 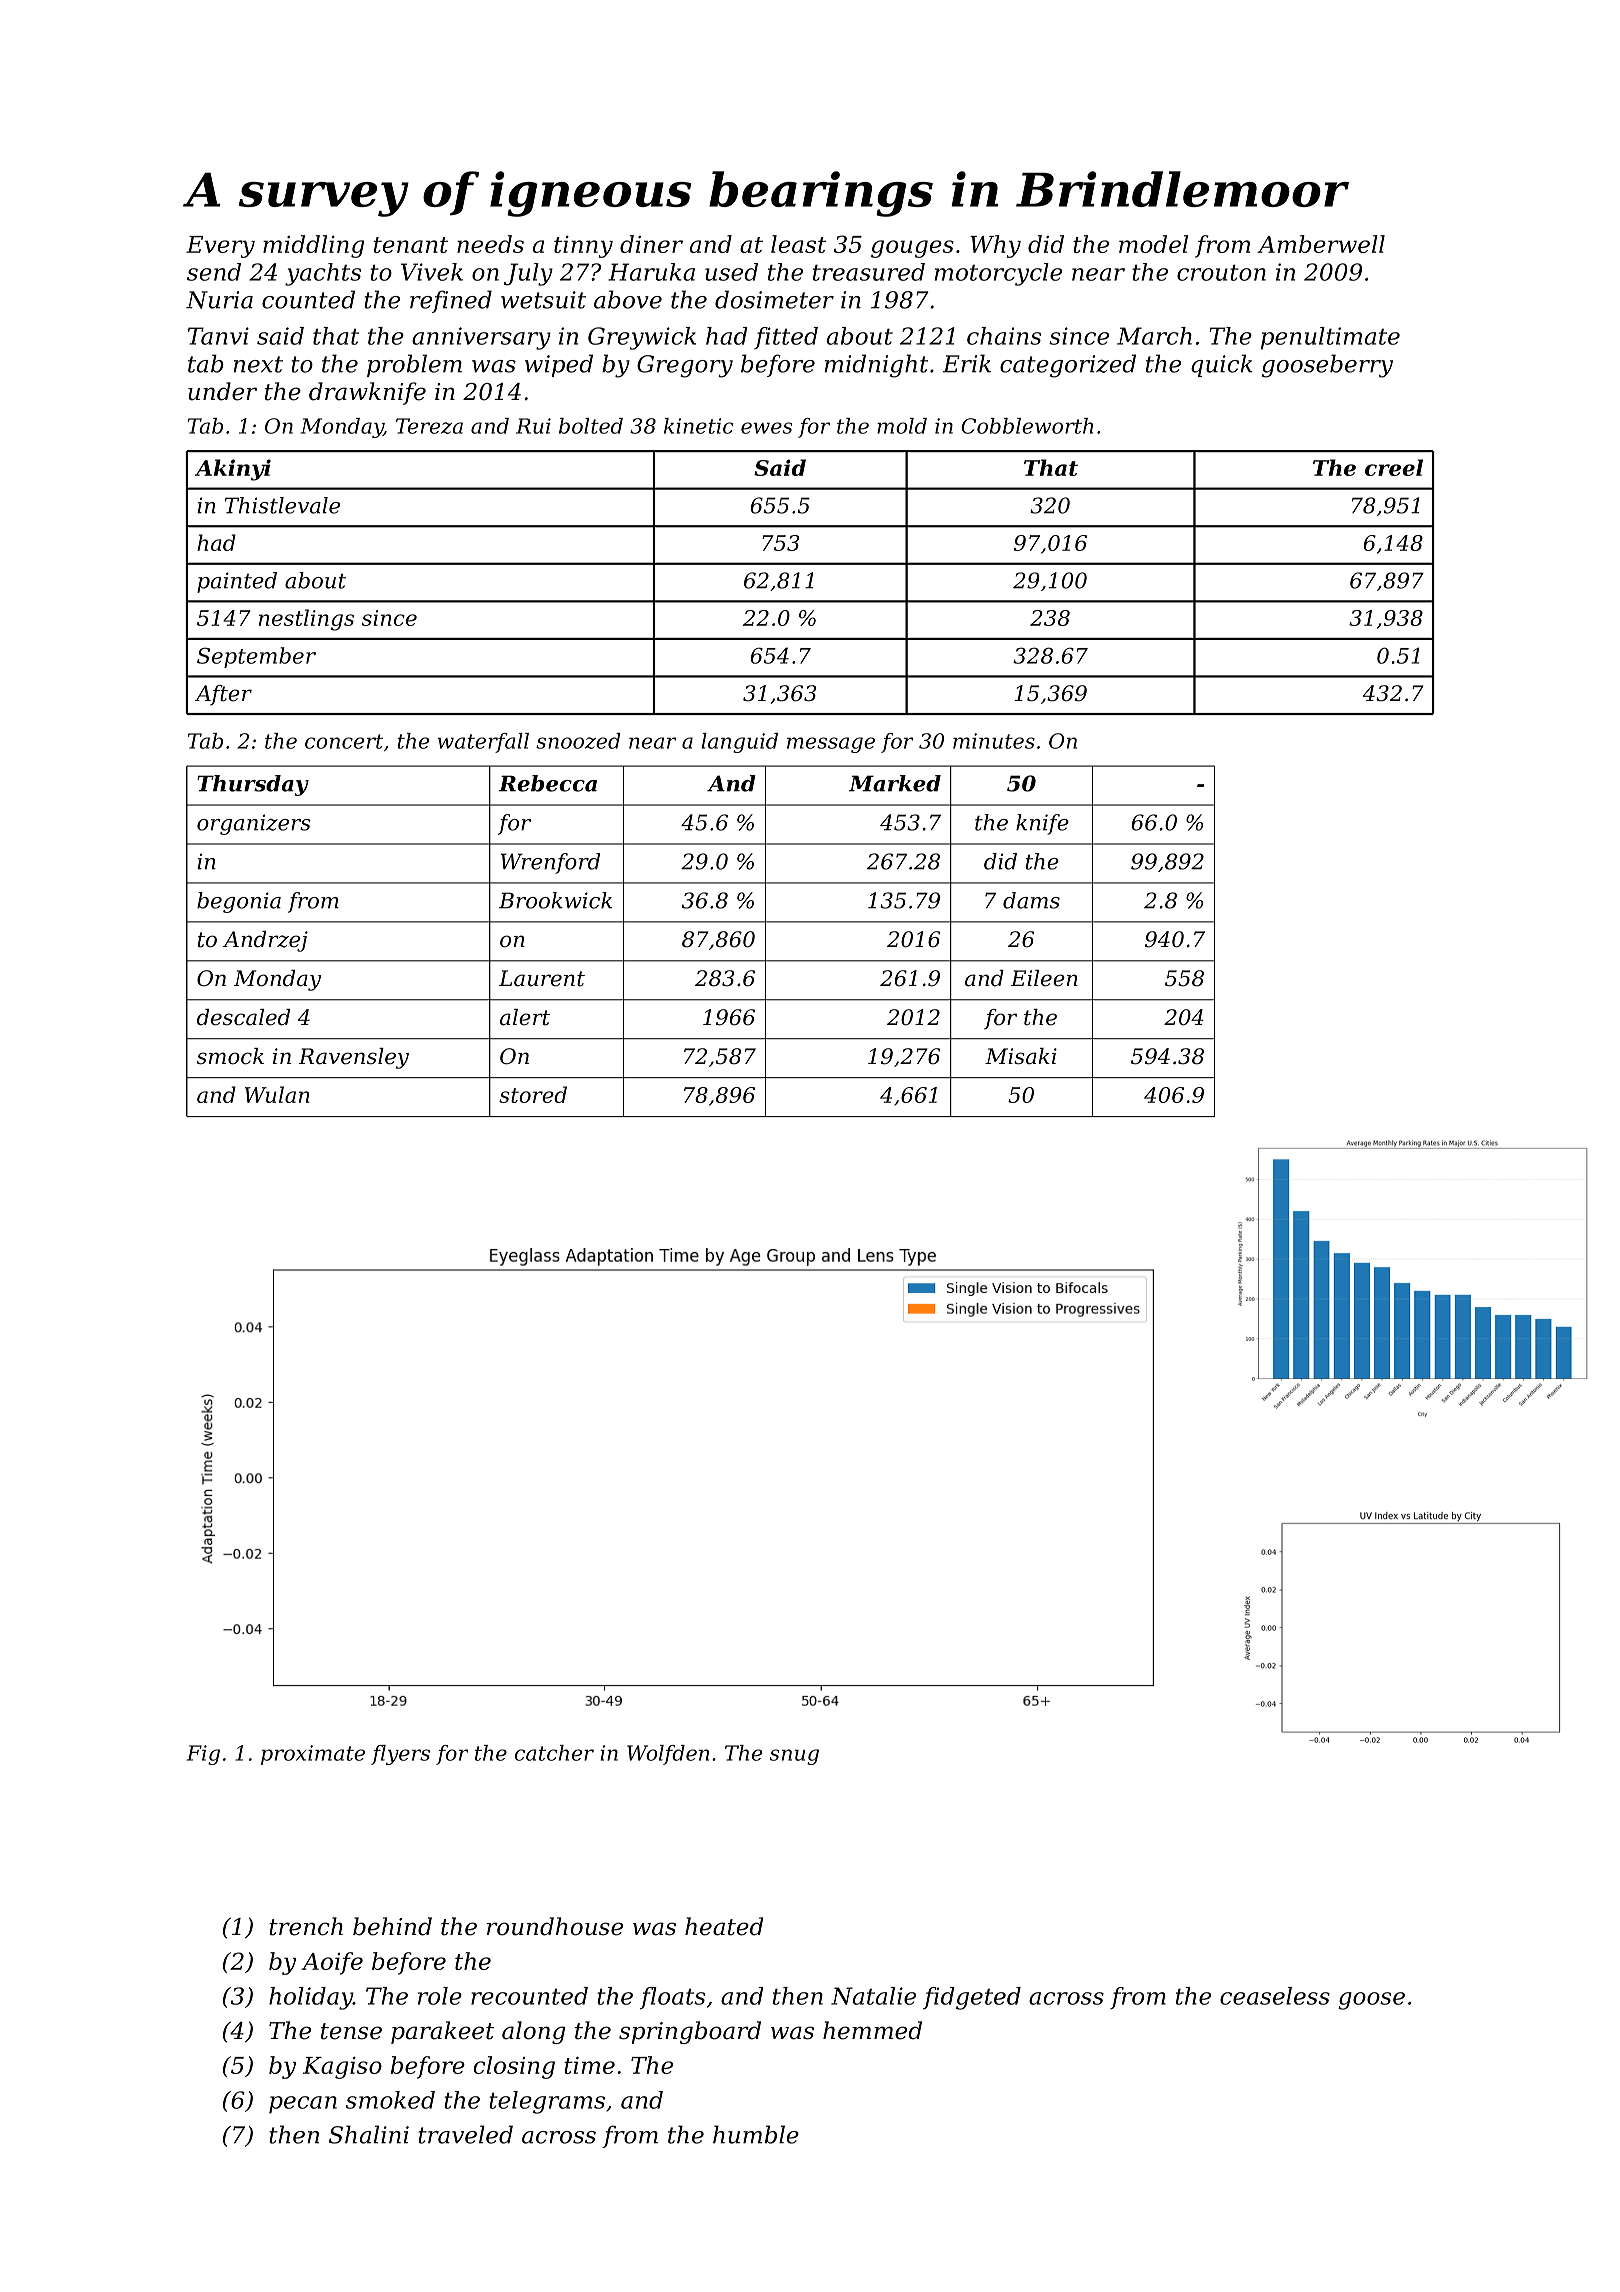 What do you see at coordinates (223, 695) in the screenshot?
I see `After` at bounding box center [223, 695].
